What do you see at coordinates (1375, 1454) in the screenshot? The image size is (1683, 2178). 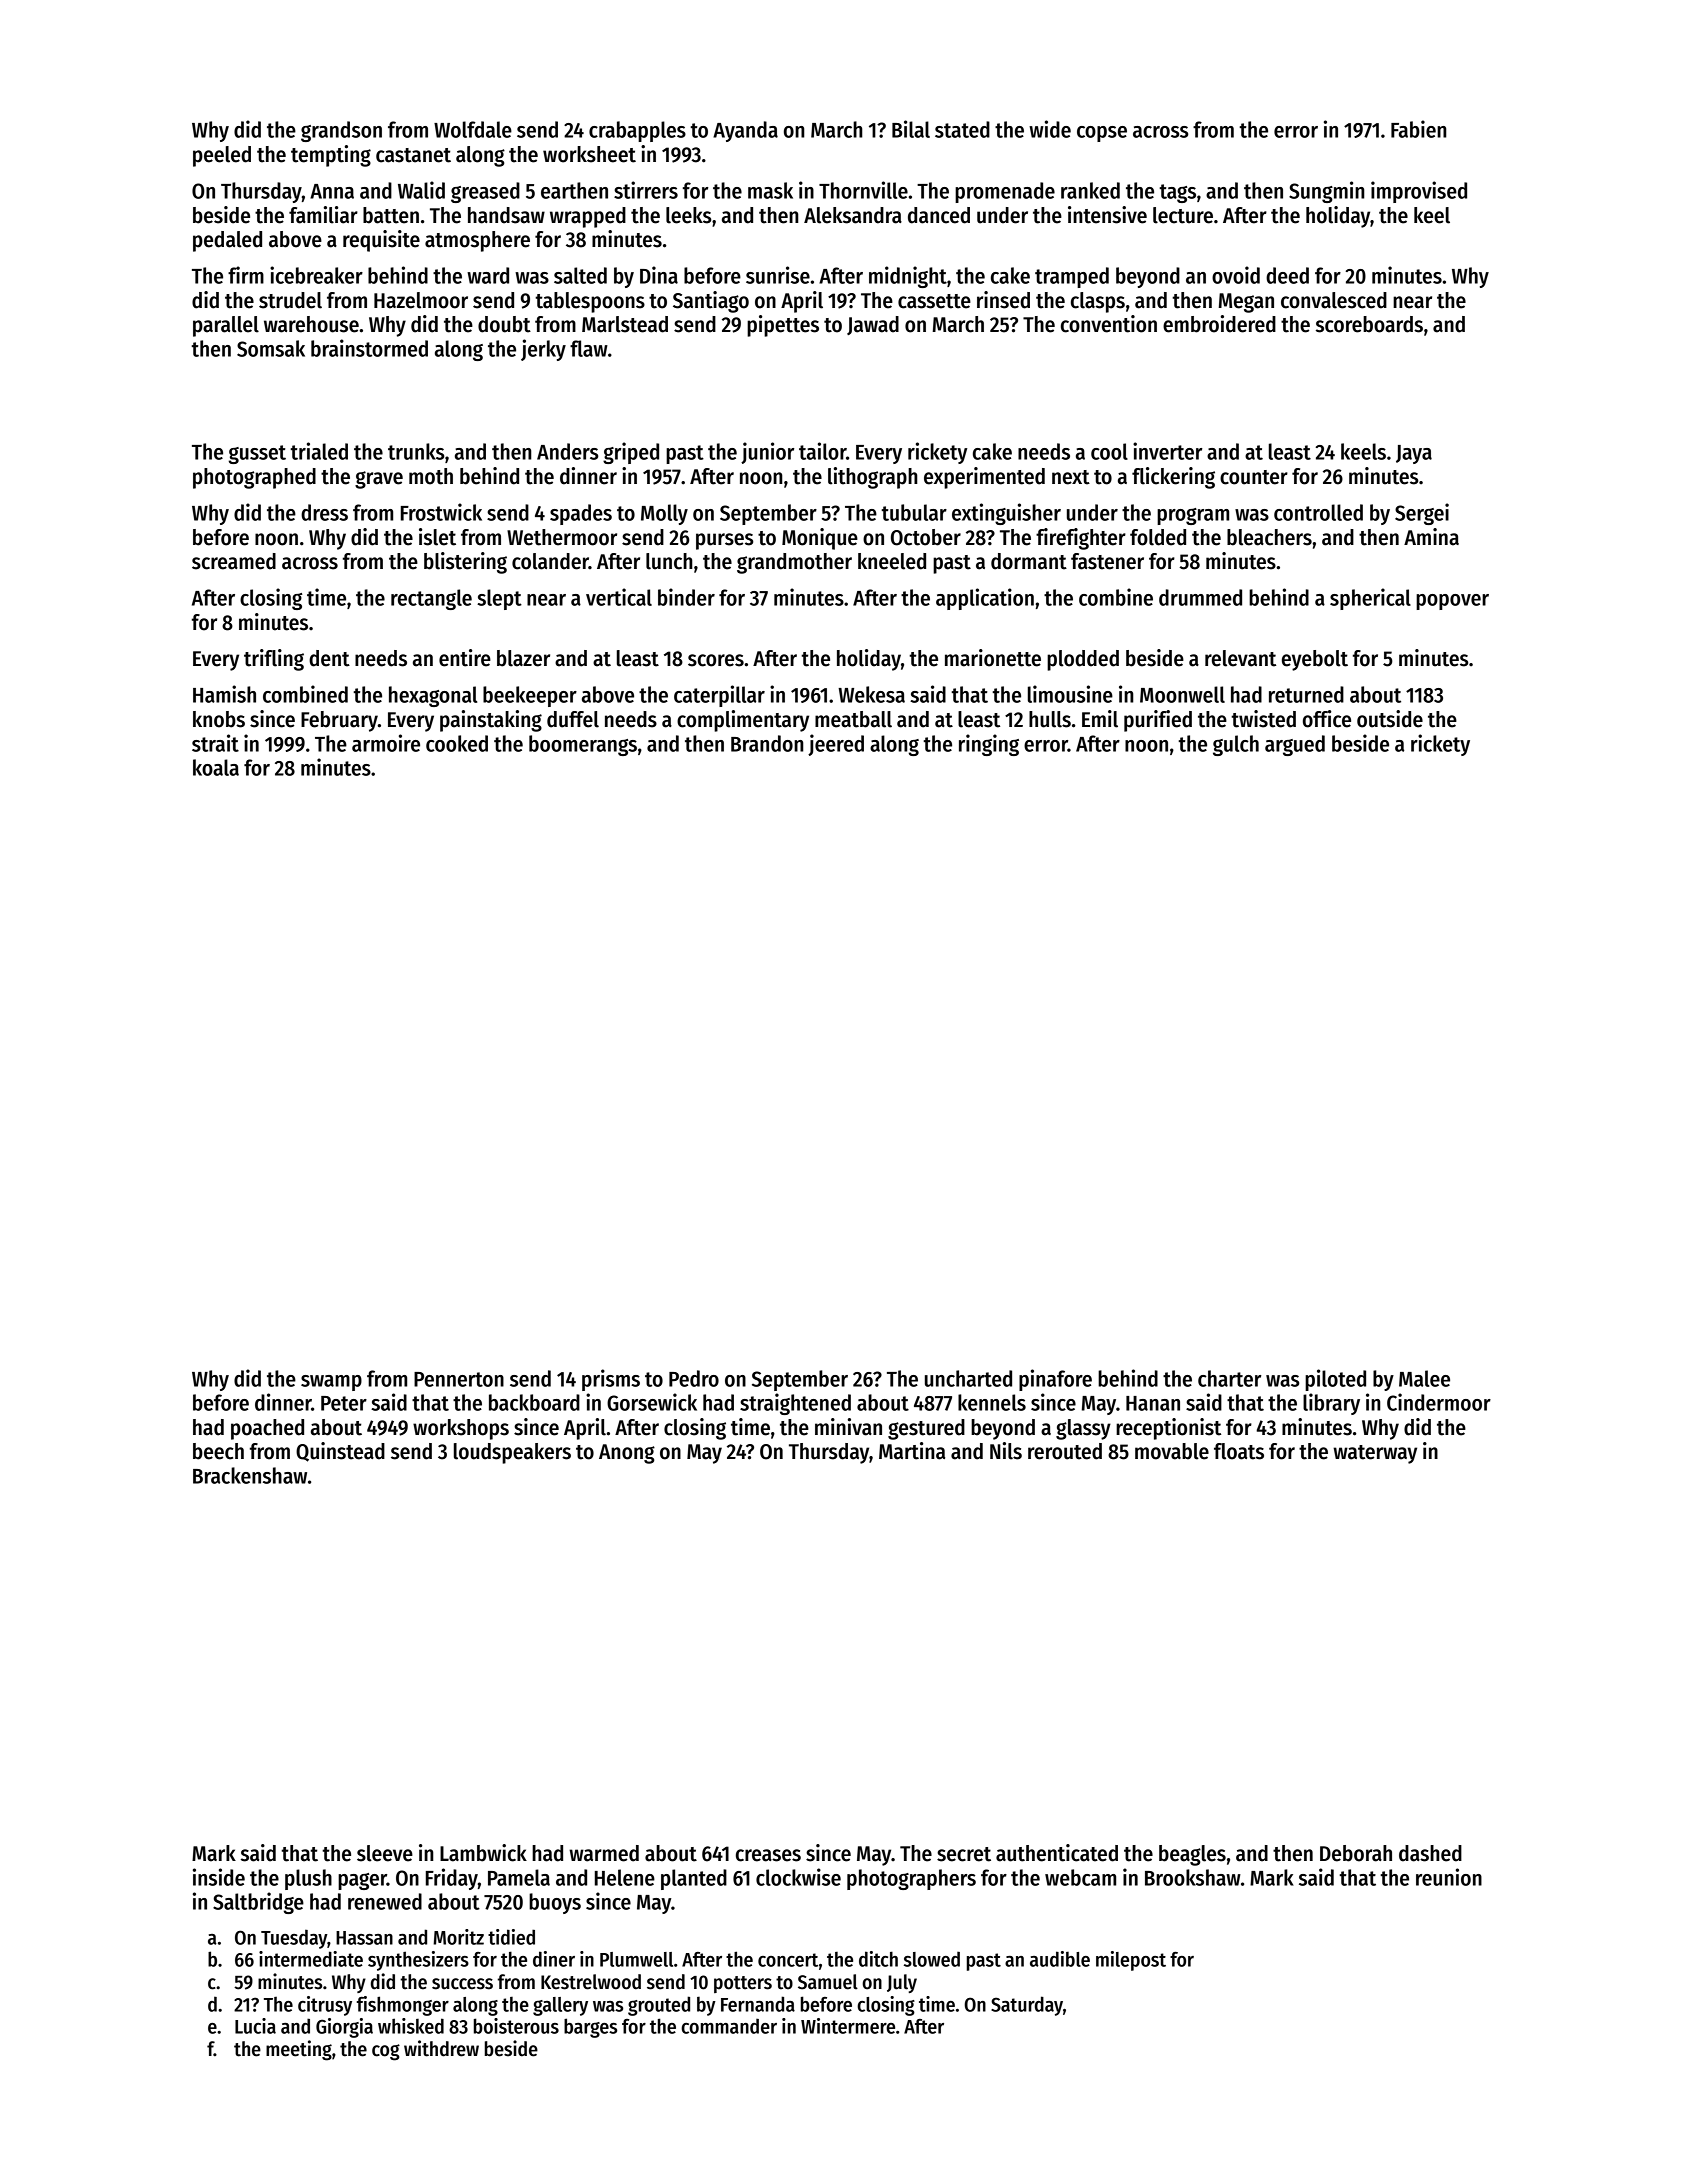 I see `waterway` at bounding box center [1375, 1454].
